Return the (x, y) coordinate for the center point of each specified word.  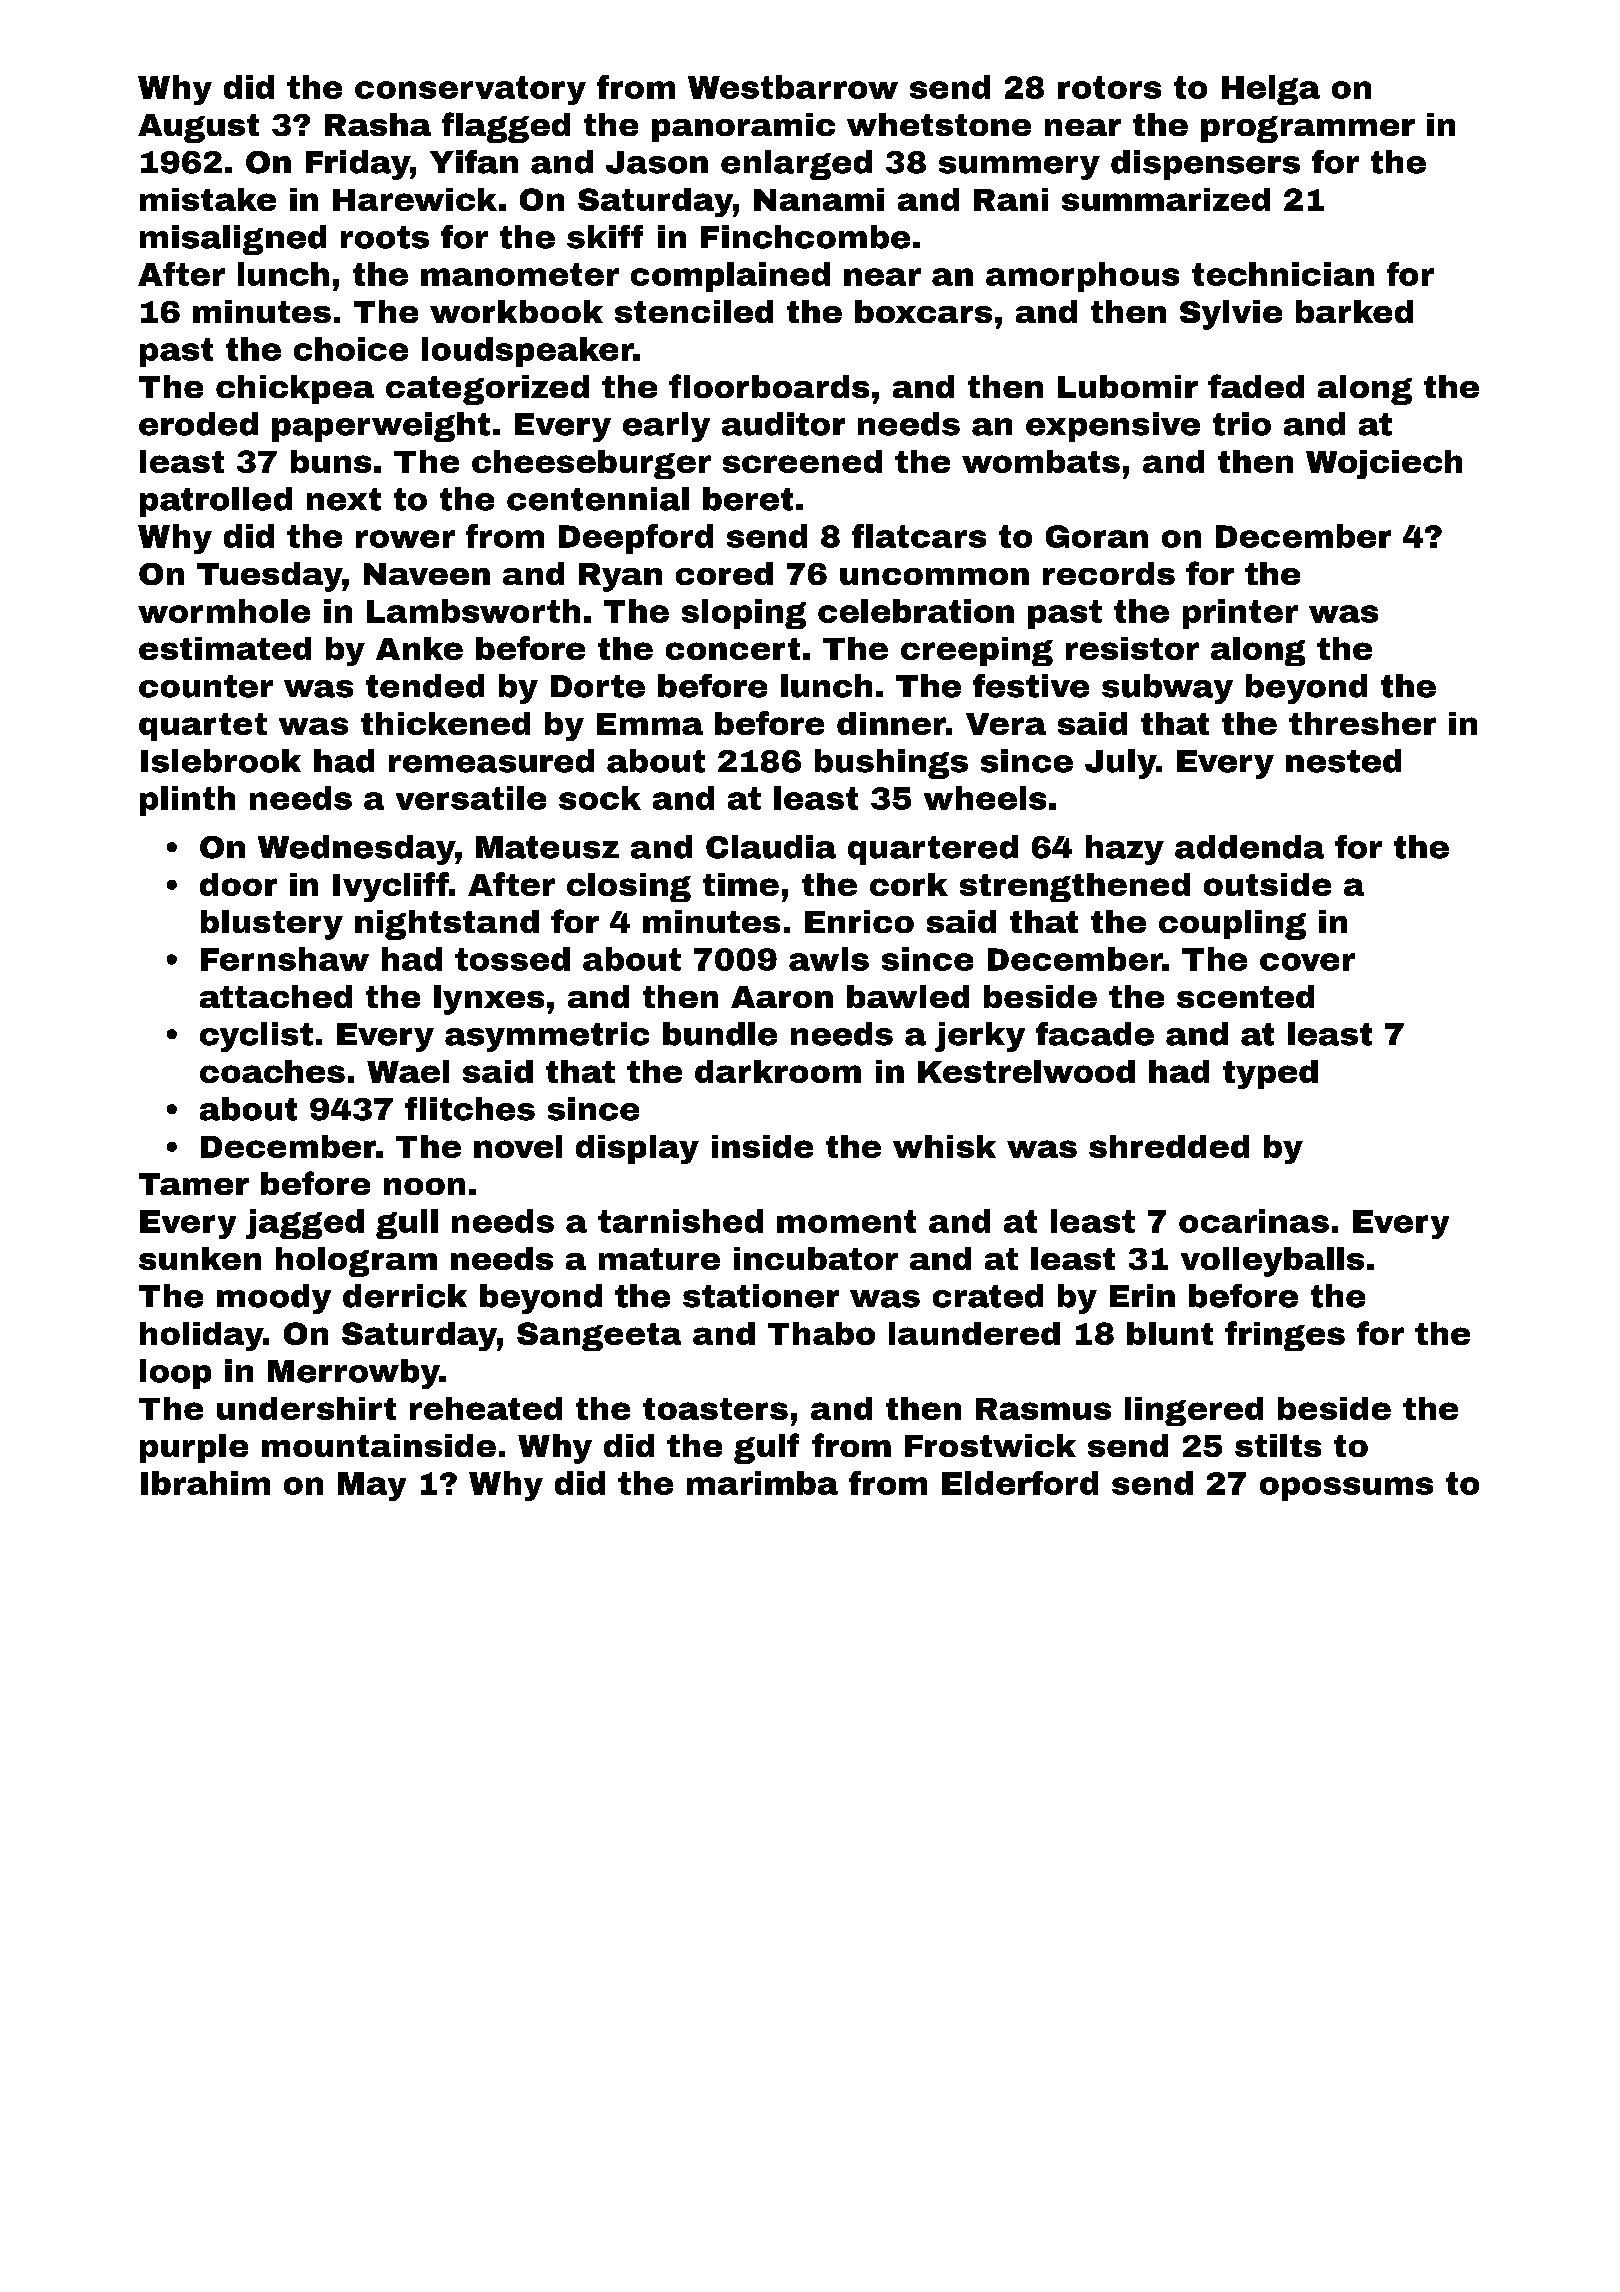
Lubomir (1128, 386)
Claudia (771, 847)
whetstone (939, 124)
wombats (1041, 461)
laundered (974, 1333)
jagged (305, 1224)
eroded (198, 424)
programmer (1308, 129)
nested (1343, 761)
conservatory (470, 90)
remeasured (491, 761)
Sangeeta (599, 1336)
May (372, 1486)
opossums (1346, 1489)
